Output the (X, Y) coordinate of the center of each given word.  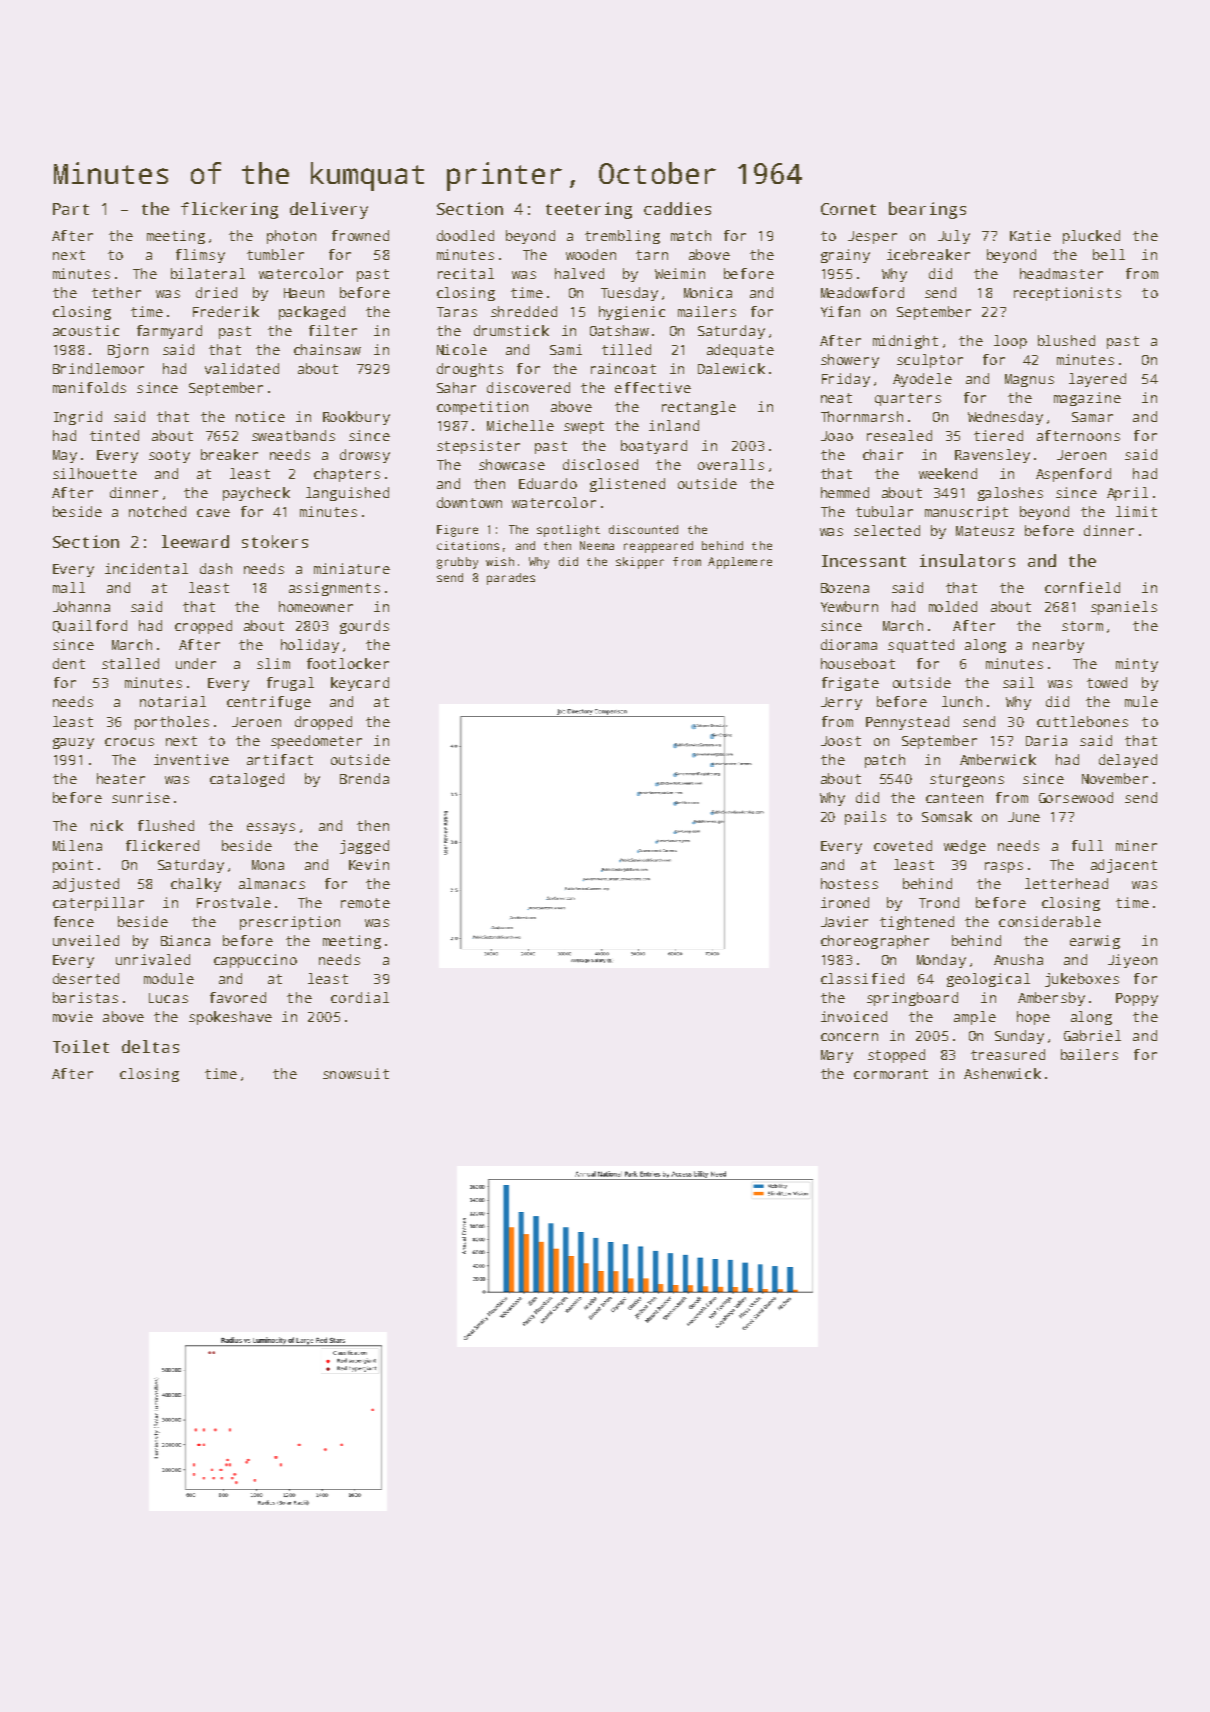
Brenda (364, 778)
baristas (85, 997)
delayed (1128, 761)
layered (1097, 380)
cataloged (247, 780)
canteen (954, 798)
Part (71, 209)
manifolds (89, 387)
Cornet (848, 209)
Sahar (456, 387)
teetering (589, 210)
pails (865, 818)
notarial (173, 701)
